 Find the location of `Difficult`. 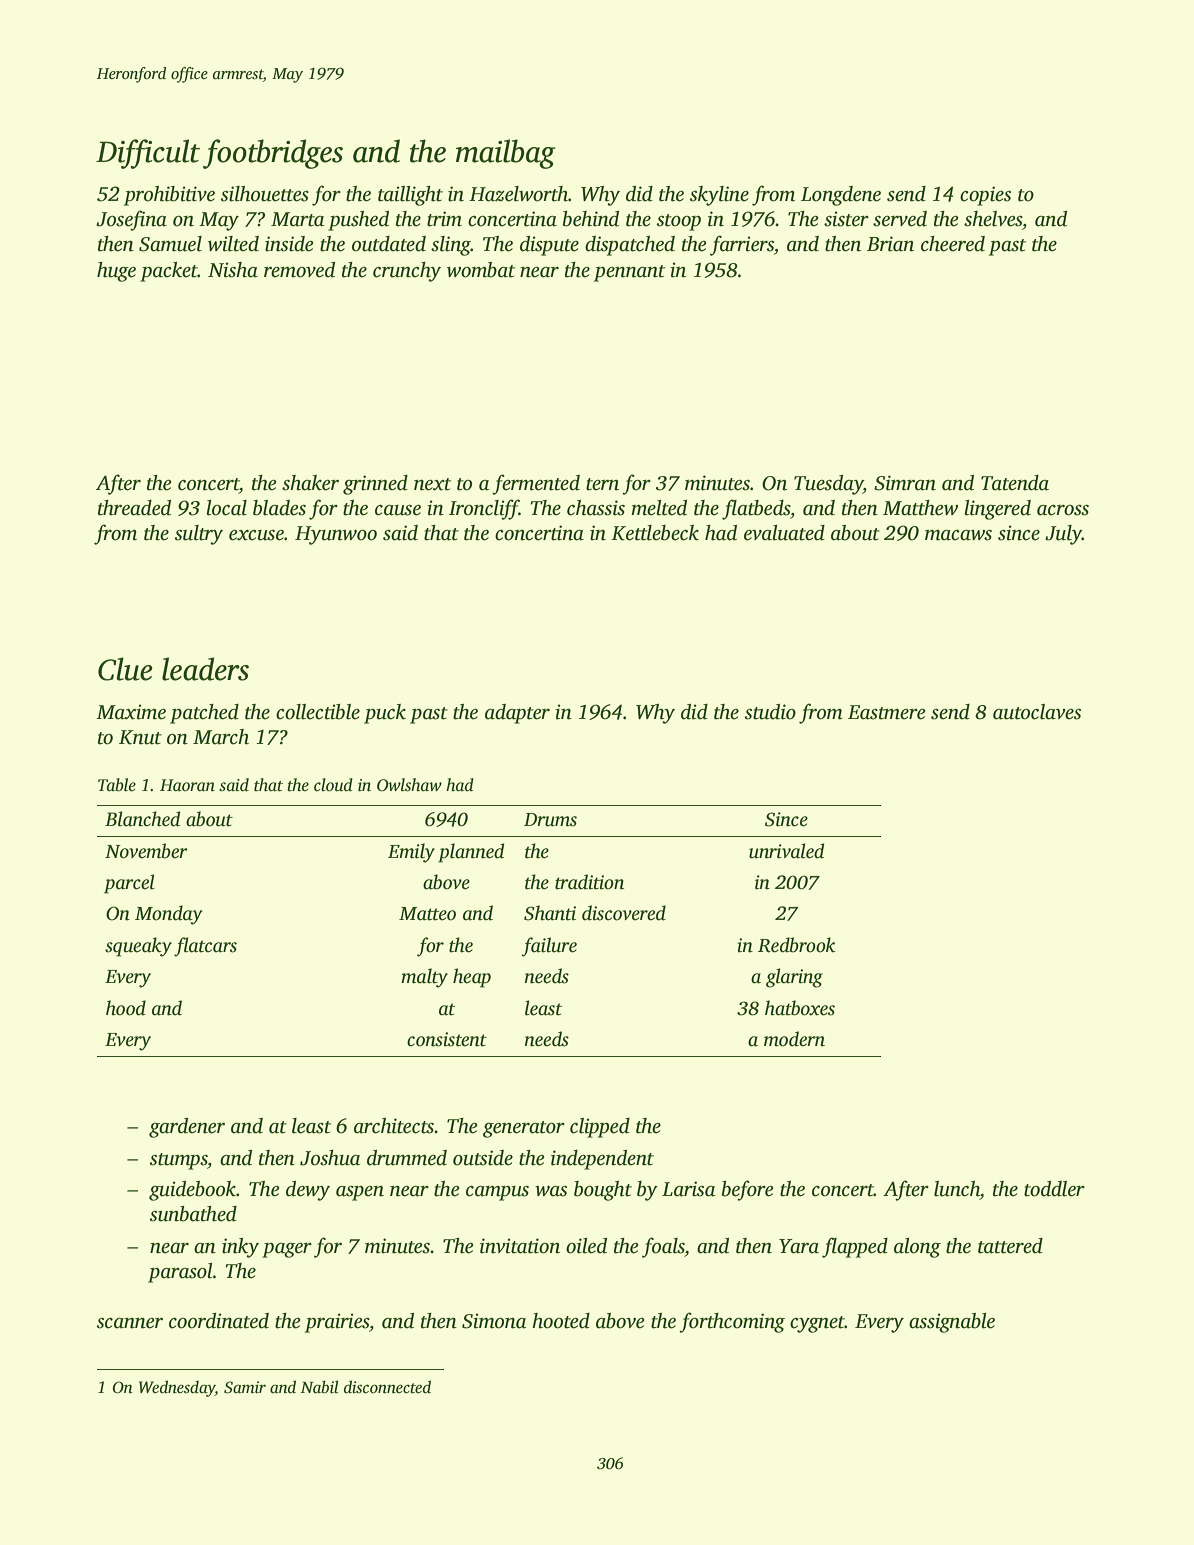

Difficult is located at coordinates (148, 154).
